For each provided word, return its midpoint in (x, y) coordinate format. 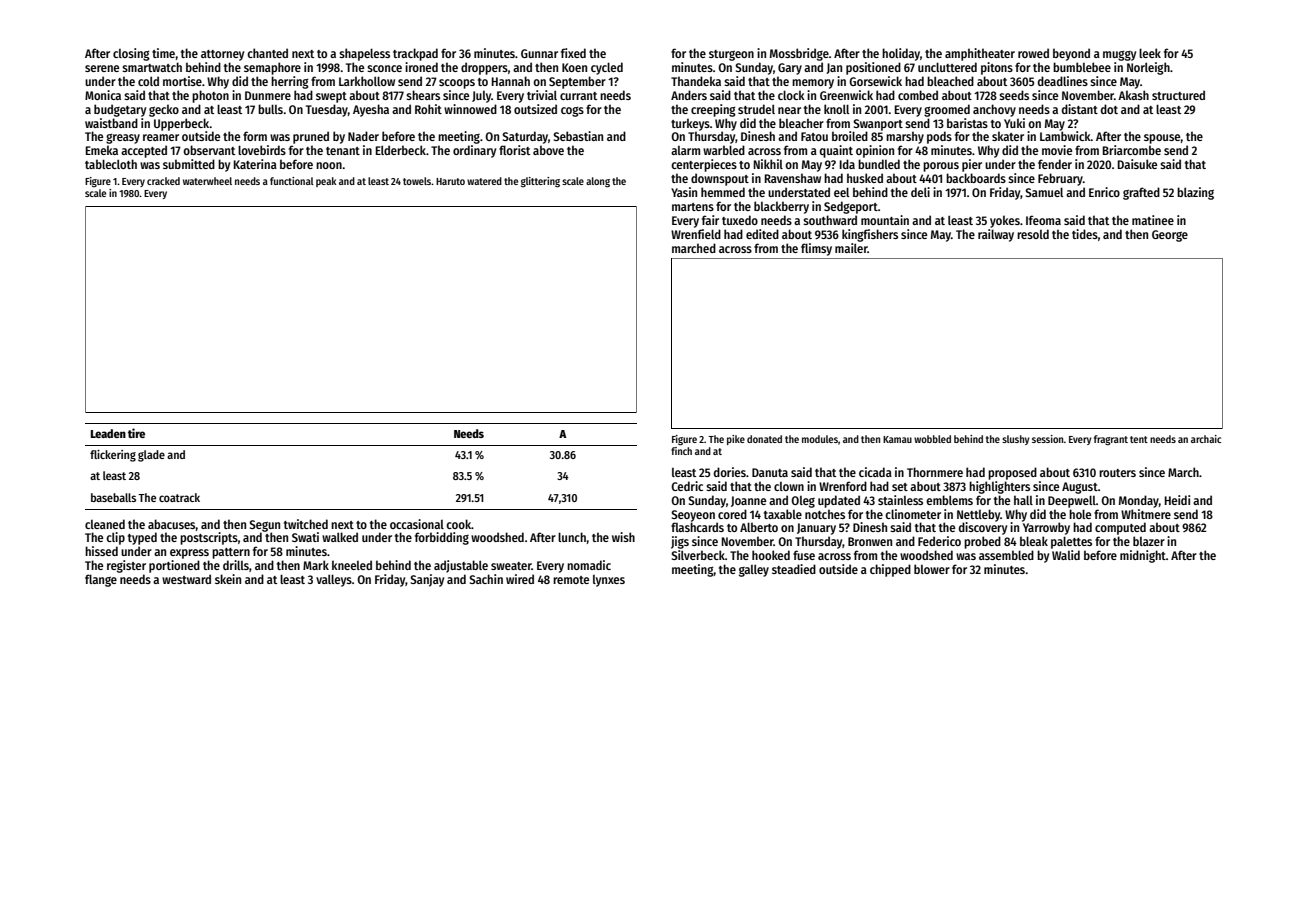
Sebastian (578, 136)
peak (326, 182)
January (816, 529)
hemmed (723, 192)
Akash (1133, 95)
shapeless (364, 54)
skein (228, 579)
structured (1178, 95)
